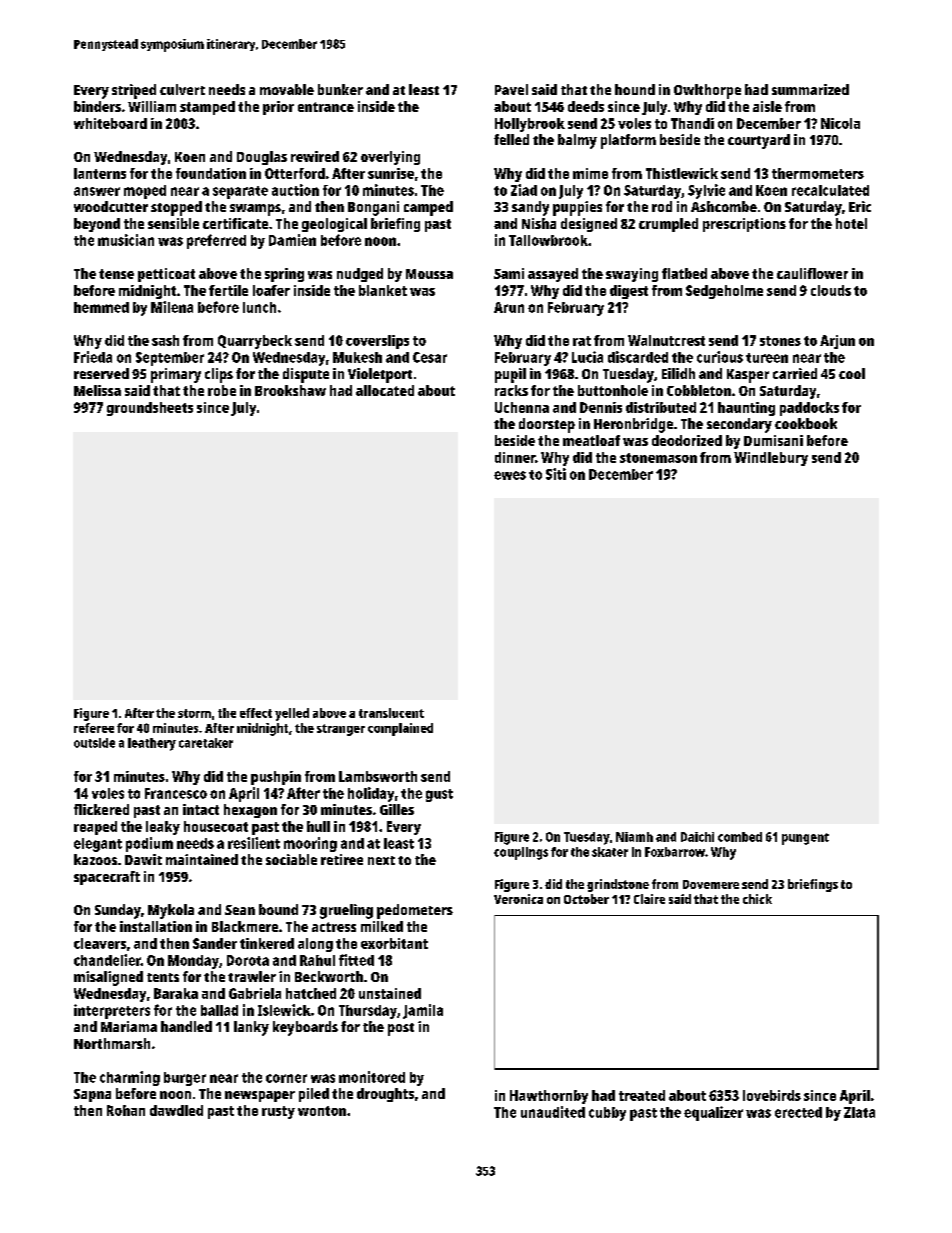  I want to click on cauliflower, so click(812, 273).
